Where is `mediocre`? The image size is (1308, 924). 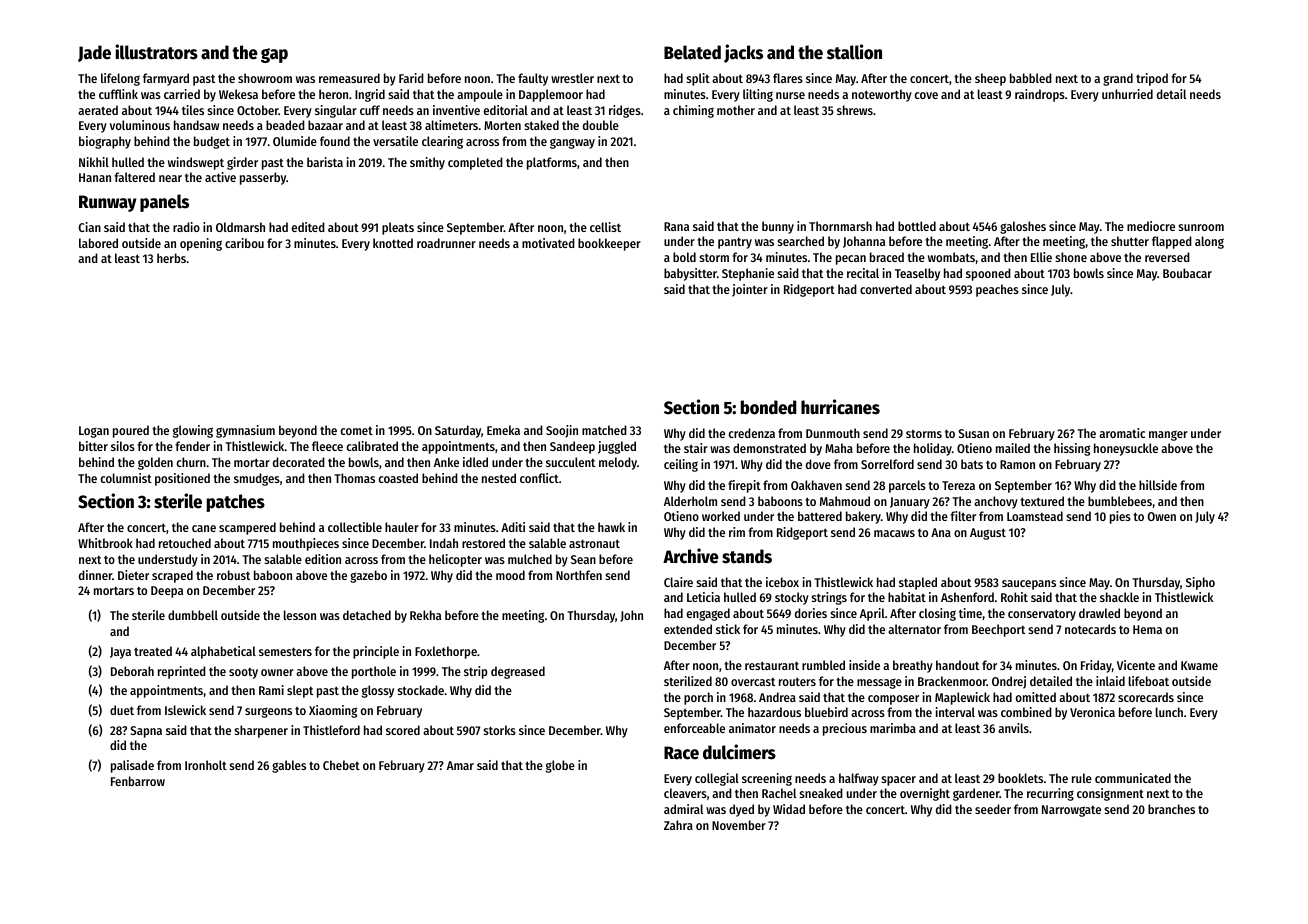 mediocre is located at coordinates (1151, 226).
